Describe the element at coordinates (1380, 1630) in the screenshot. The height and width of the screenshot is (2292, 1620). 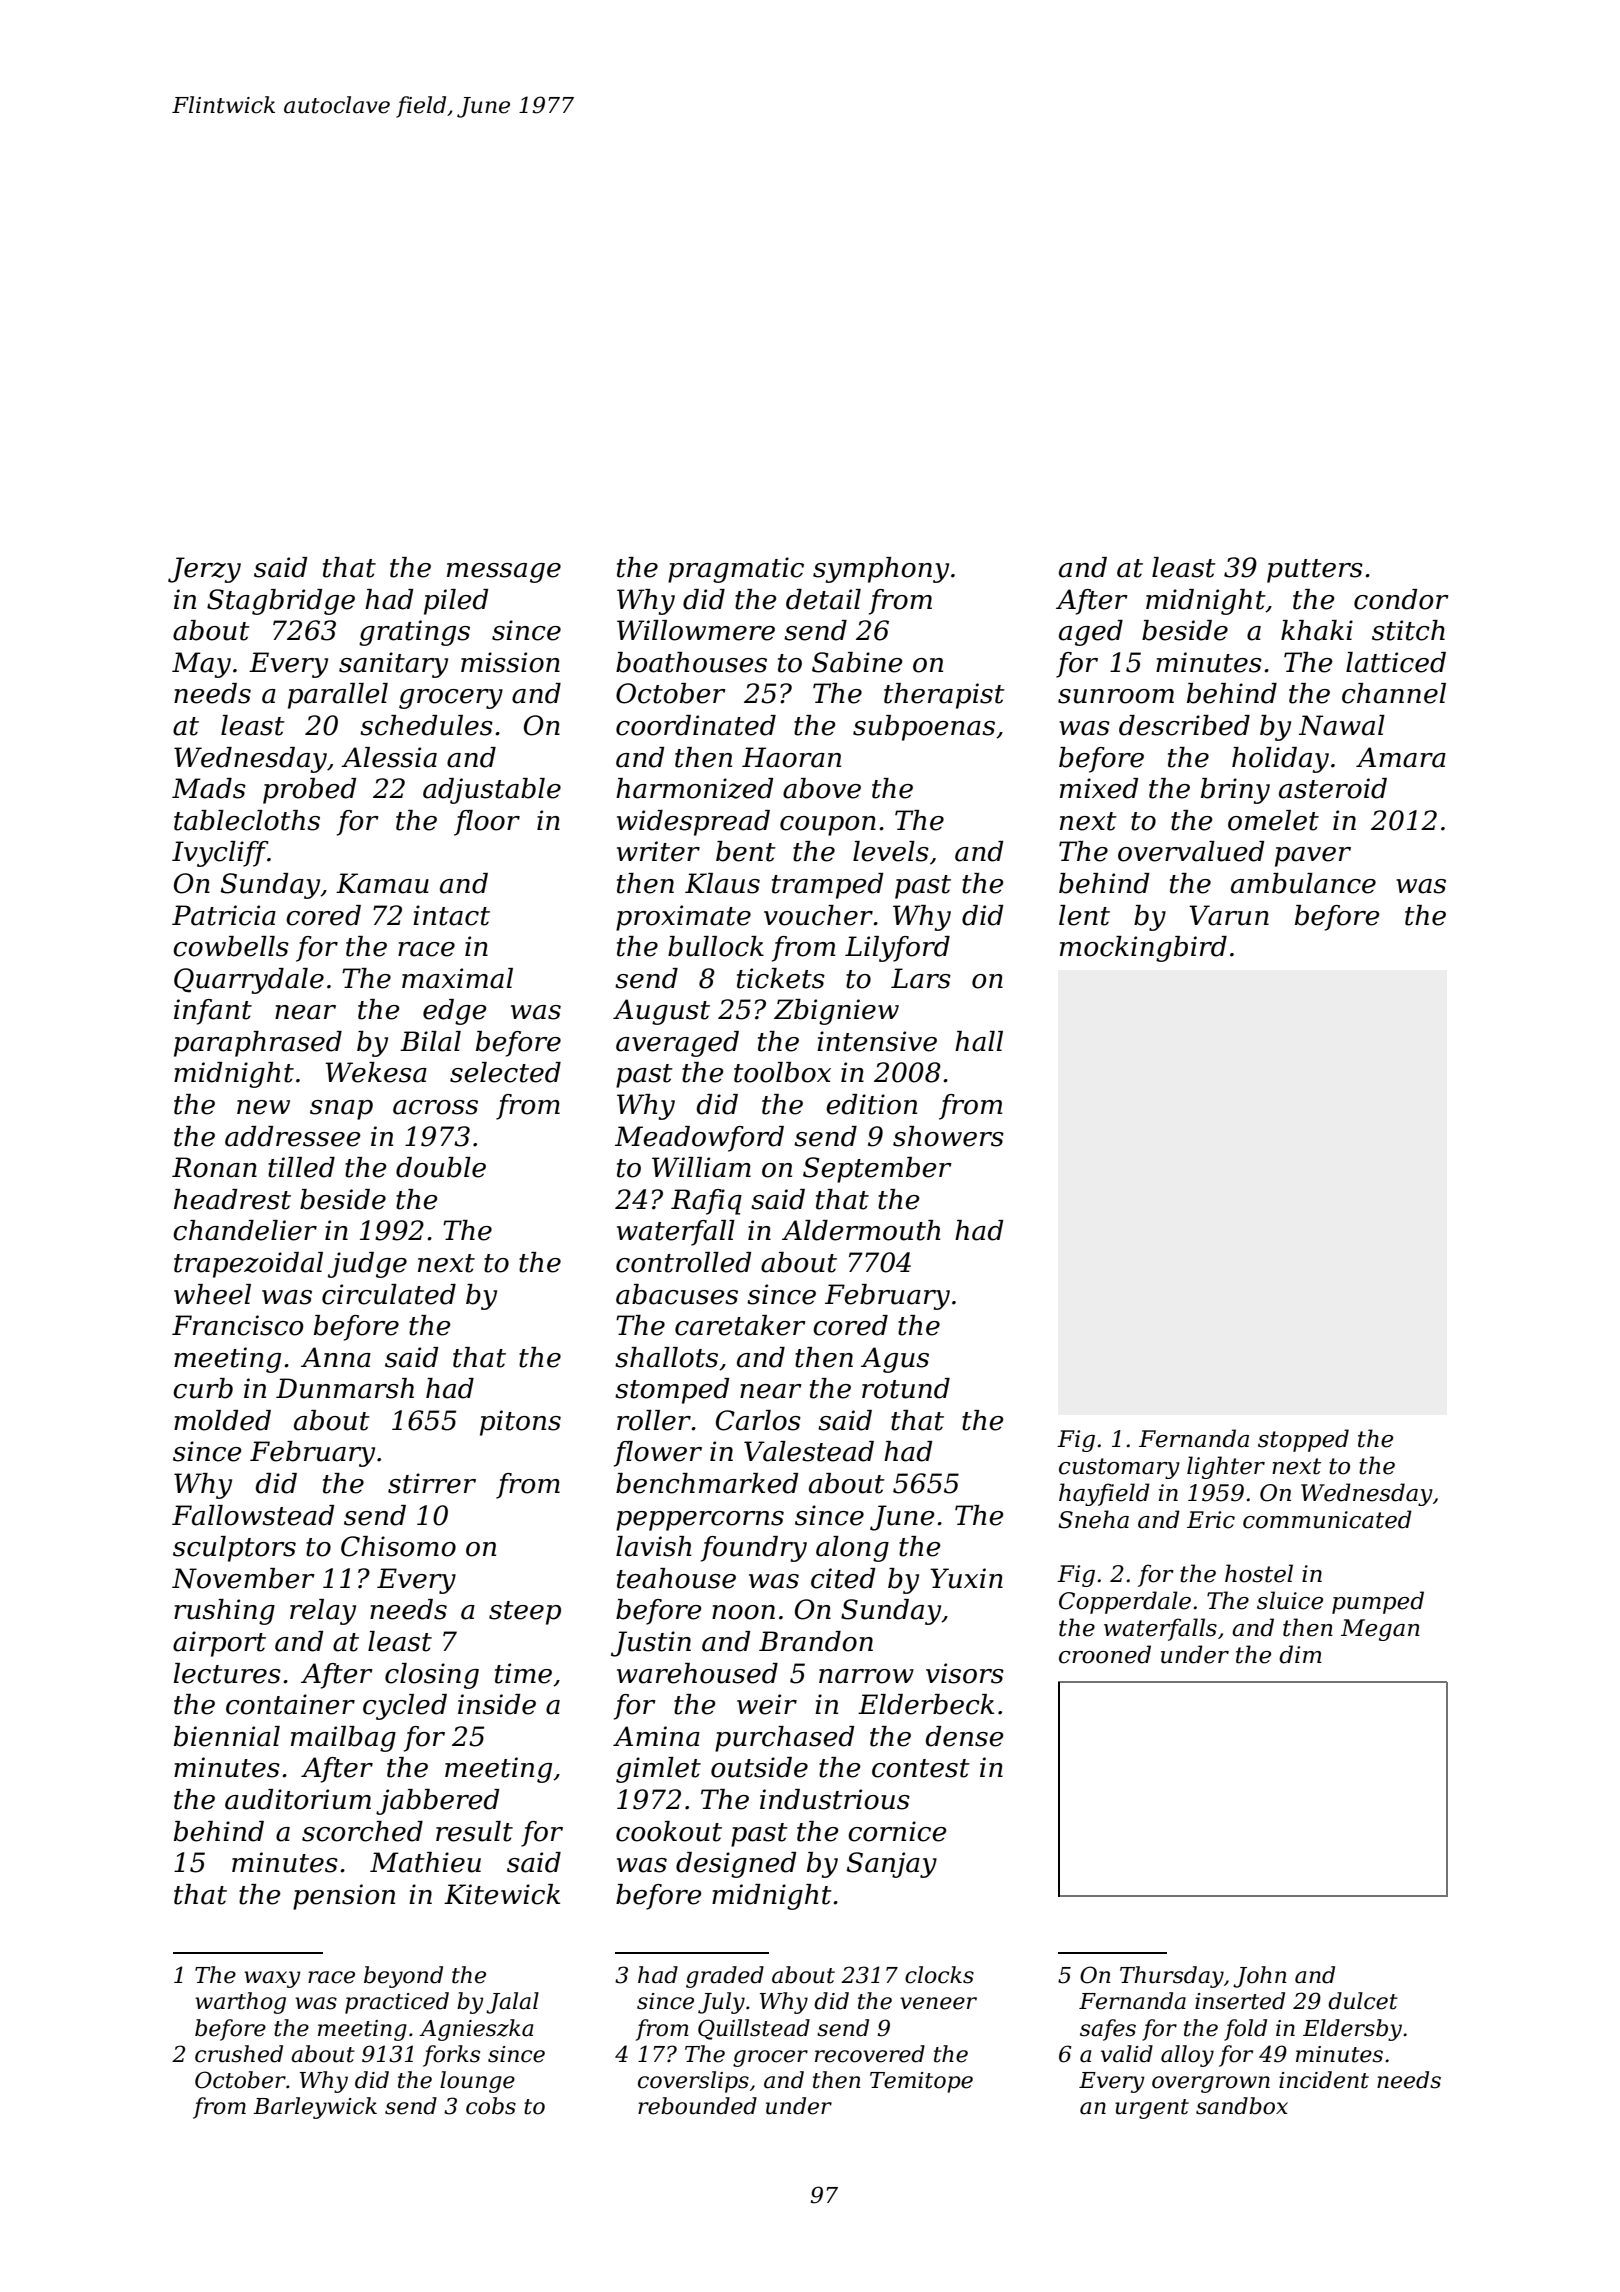
I see `Megan` at that location.
